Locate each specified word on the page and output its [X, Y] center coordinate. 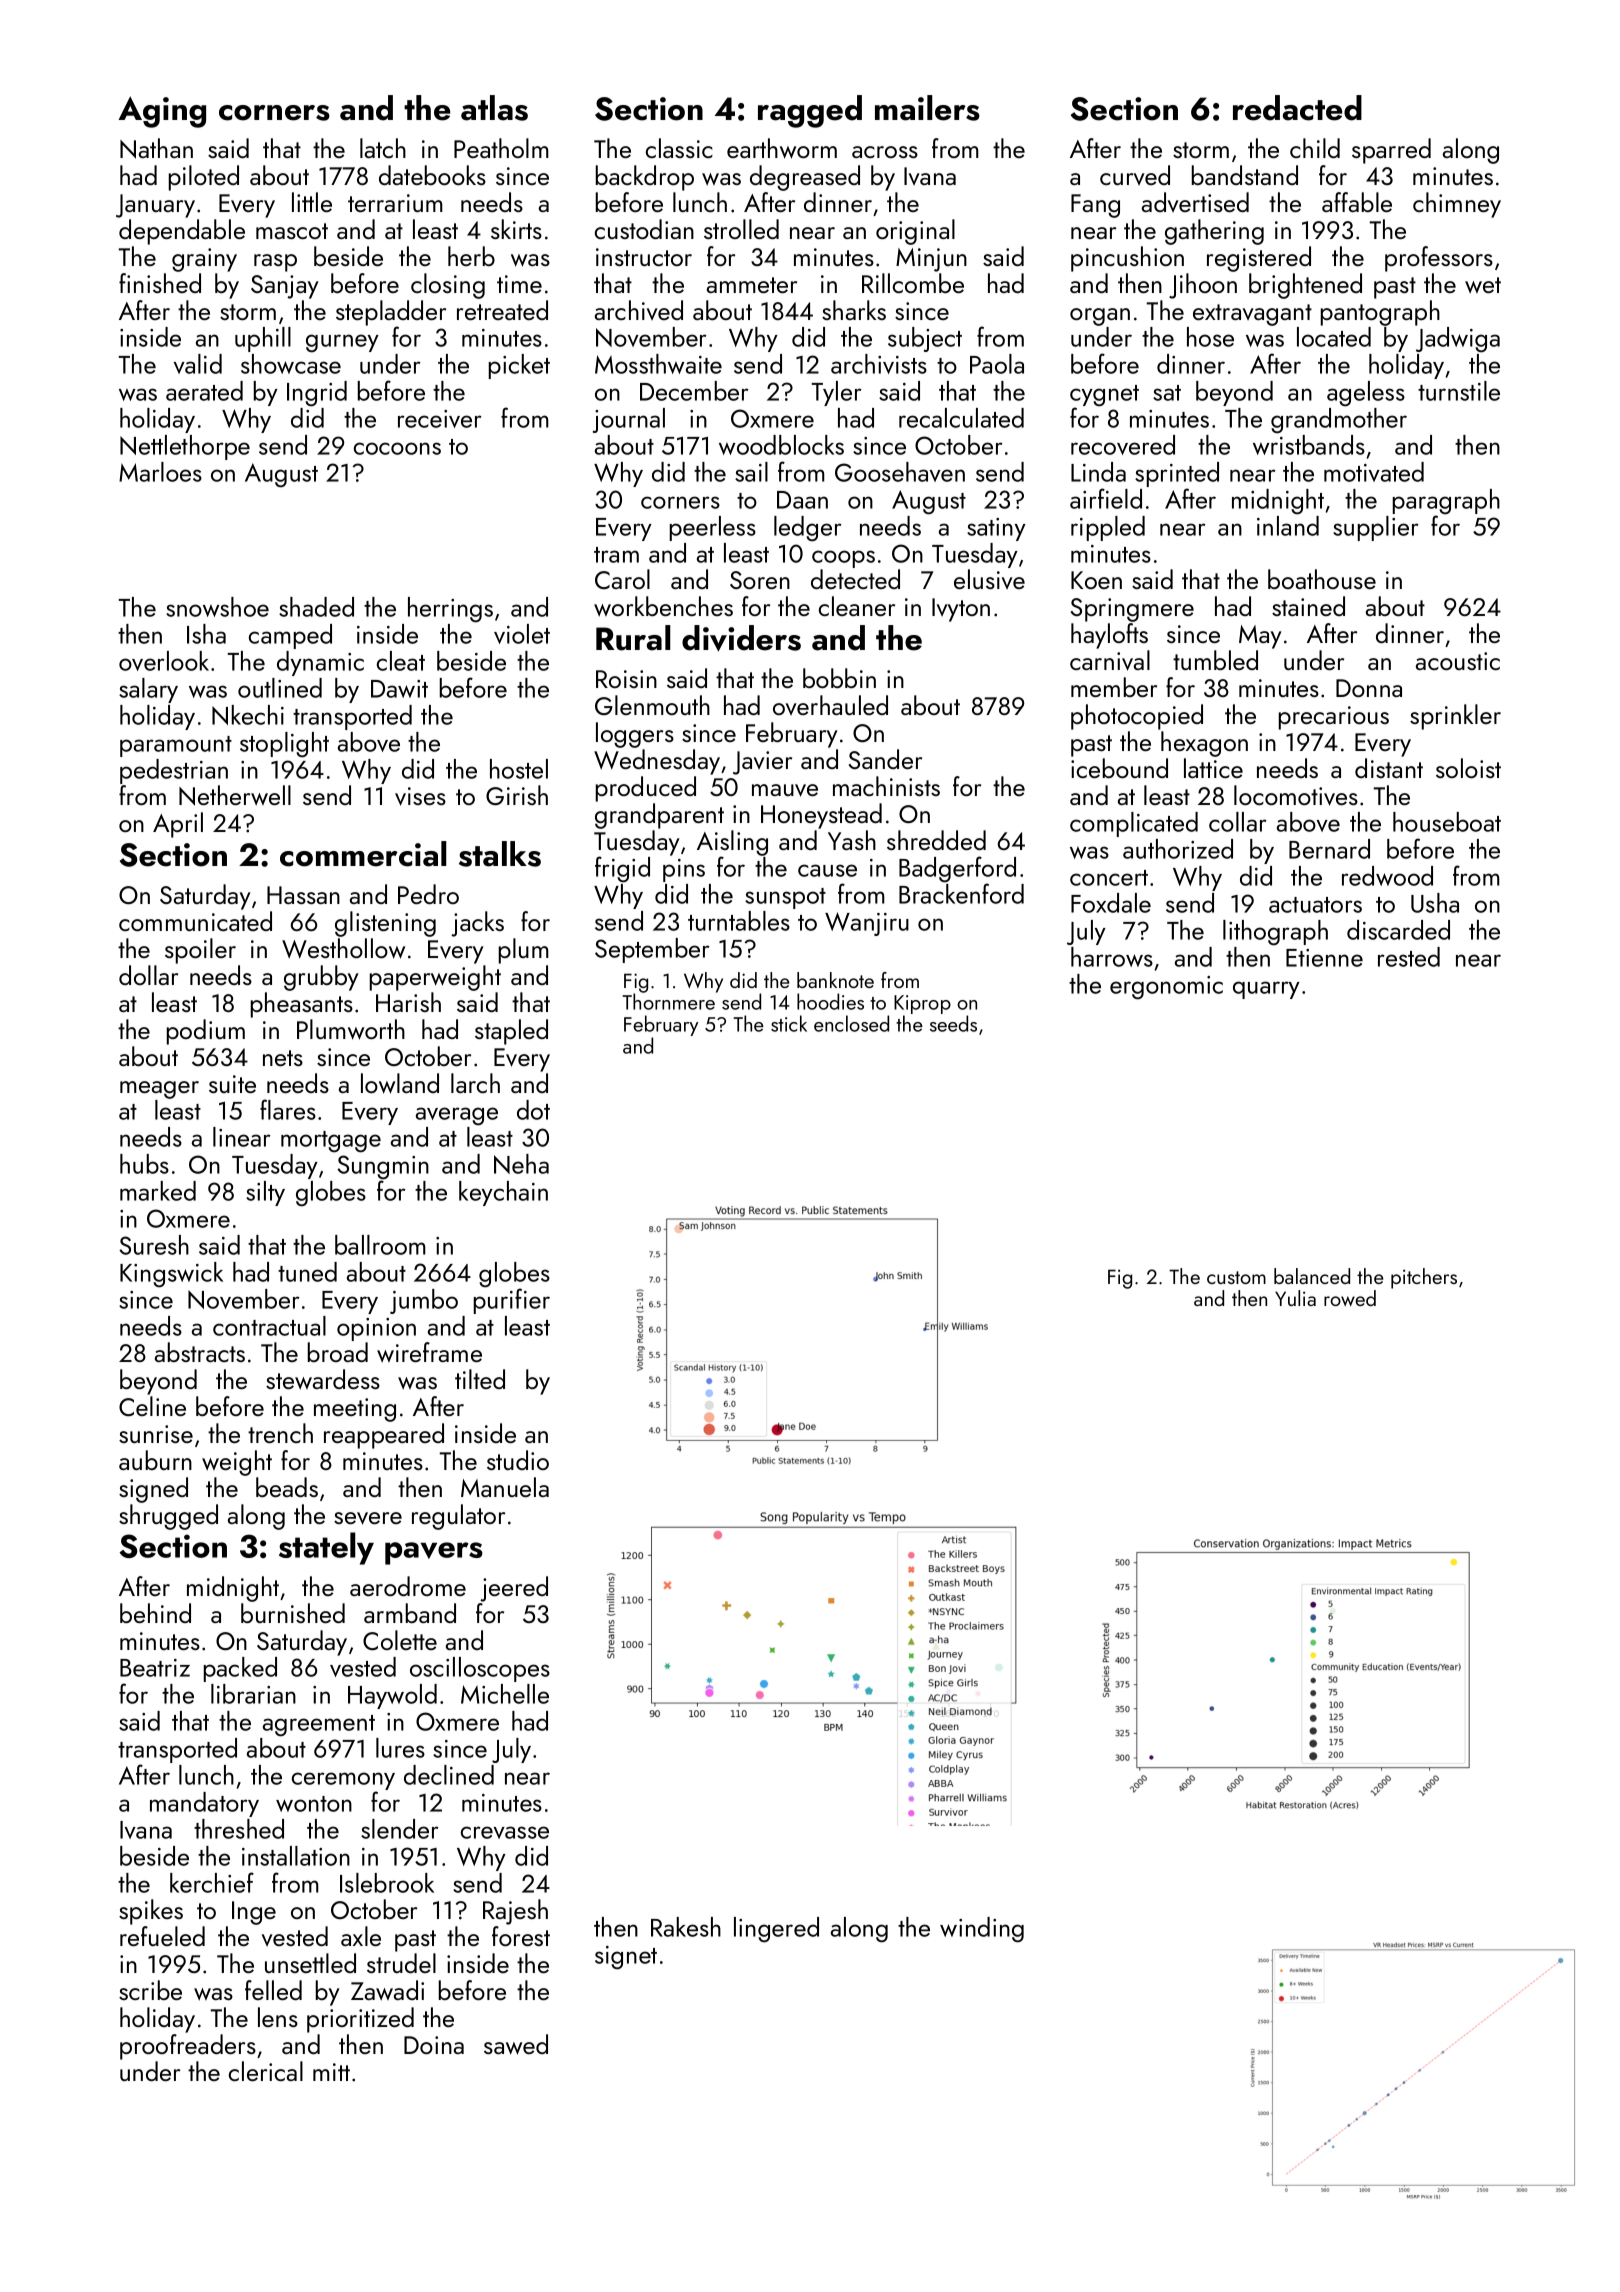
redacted [1297, 108]
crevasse [505, 1832]
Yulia [1295, 1298]
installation [296, 1856]
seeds [953, 1023]
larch [475, 1083]
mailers [927, 108]
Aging [162, 112]
